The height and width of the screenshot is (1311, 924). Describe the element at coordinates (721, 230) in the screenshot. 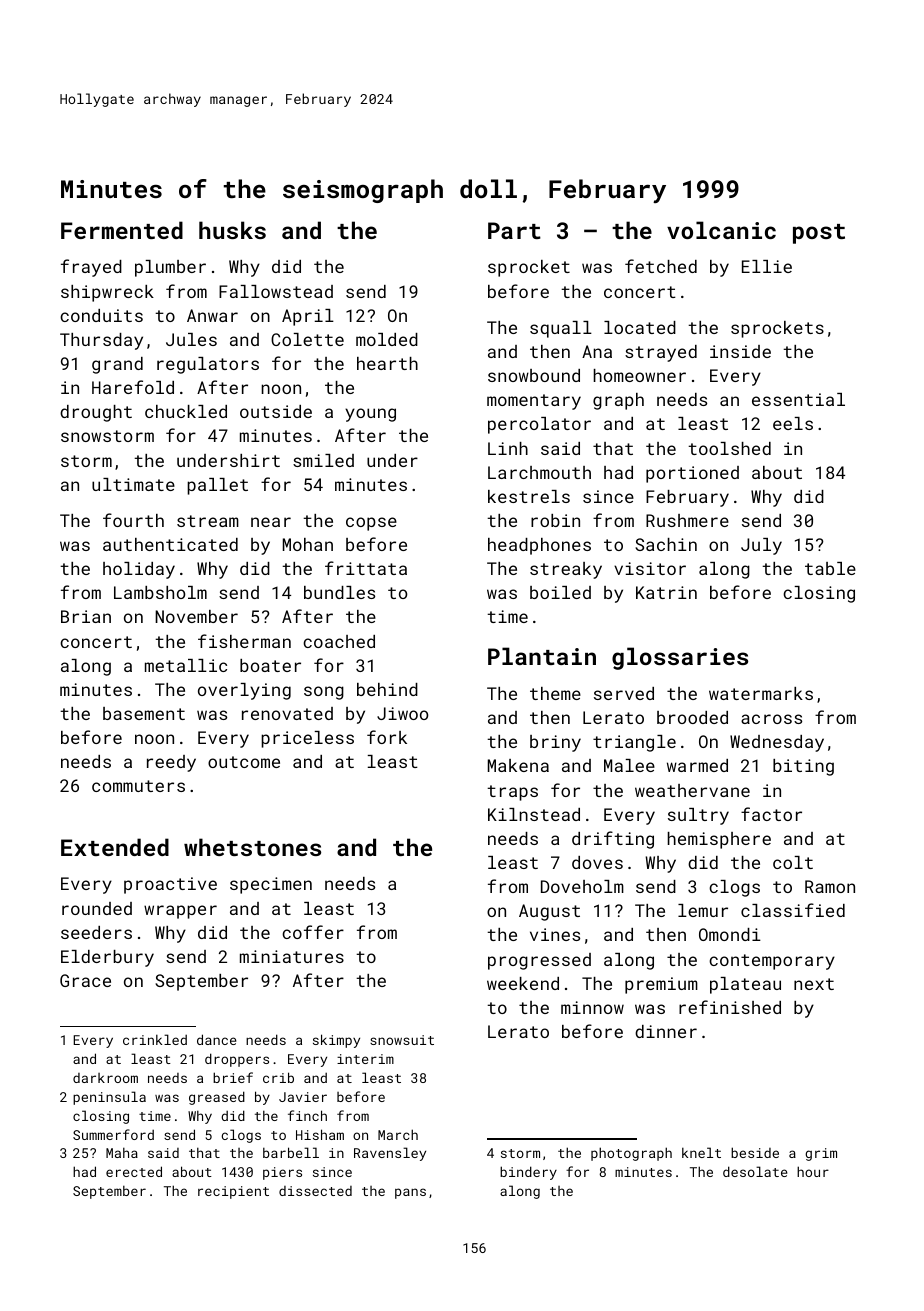

I see `volcanic` at that location.
